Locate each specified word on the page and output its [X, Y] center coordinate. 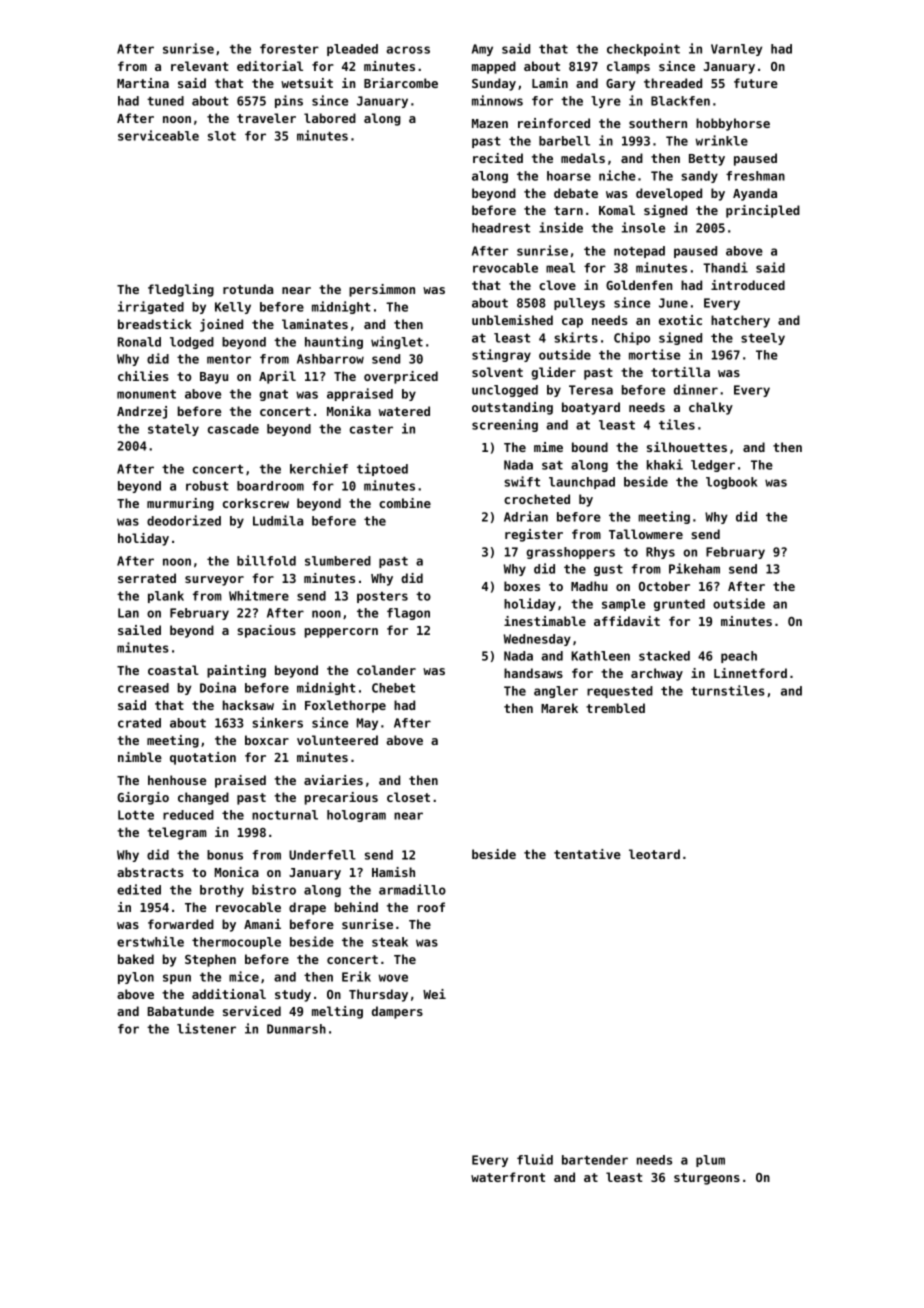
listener [206, 1028]
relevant [200, 66]
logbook [731, 483]
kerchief [319, 468]
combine [405, 503]
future [756, 83]
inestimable [545, 621]
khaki [665, 464]
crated [139, 723]
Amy [482, 50]
